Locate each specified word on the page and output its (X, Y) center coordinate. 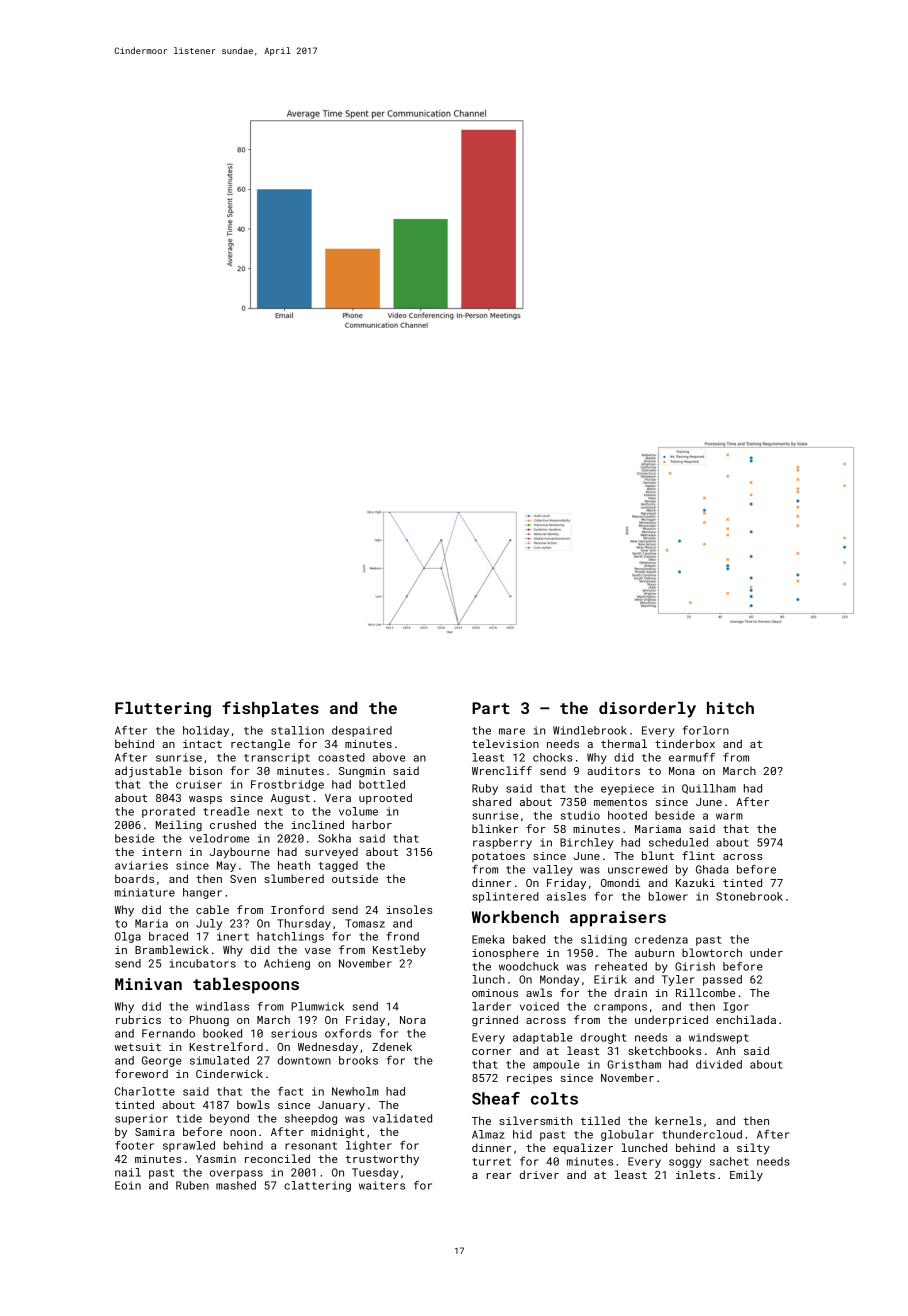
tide (189, 1118)
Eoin (128, 1185)
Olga (128, 937)
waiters (382, 1185)
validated (402, 1118)
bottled (382, 784)
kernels (678, 1120)
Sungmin (362, 772)
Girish (695, 966)
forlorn (706, 730)
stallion (297, 730)
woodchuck (529, 966)
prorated (168, 812)
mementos (620, 802)
